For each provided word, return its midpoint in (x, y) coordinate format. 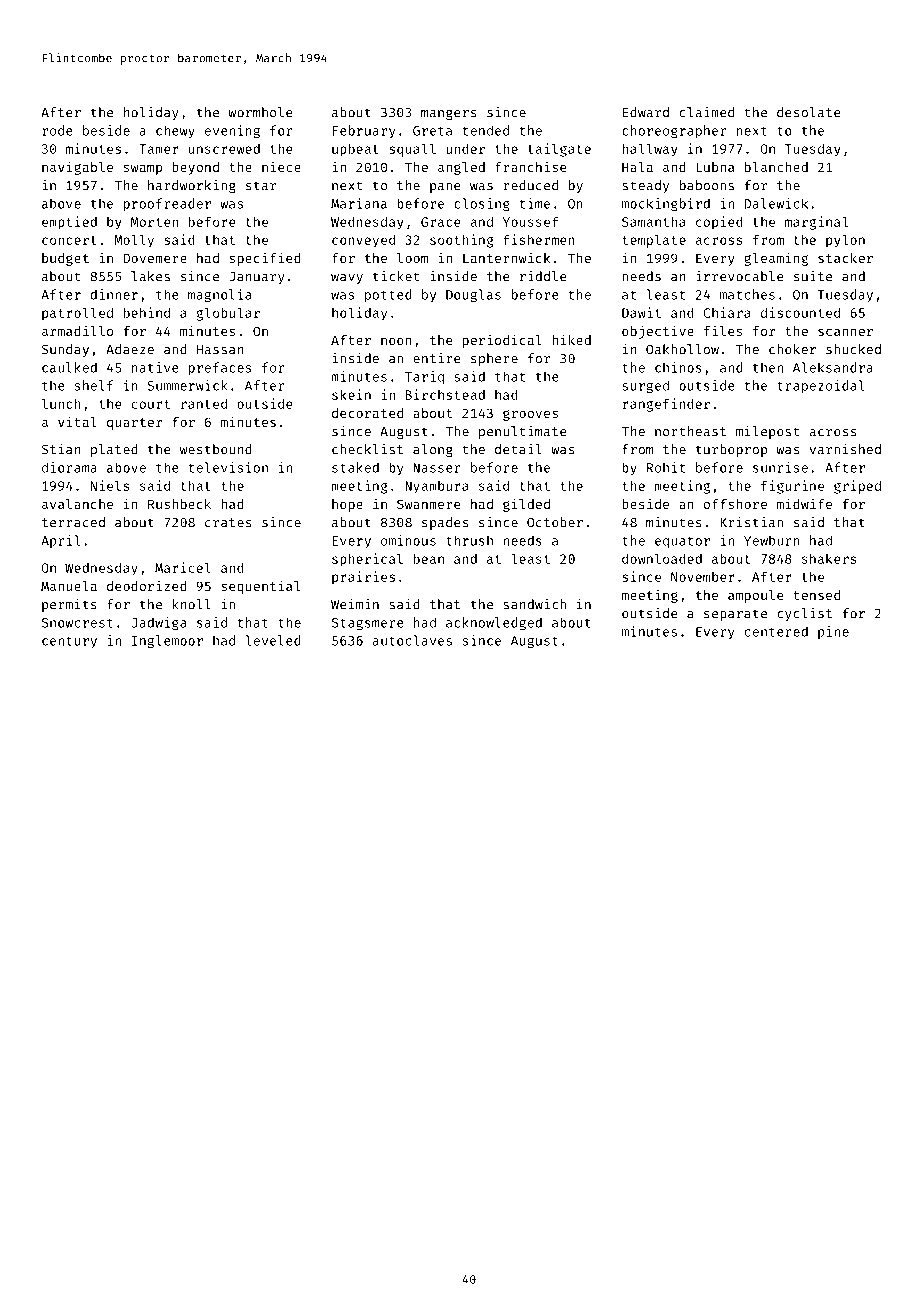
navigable (77, 168)
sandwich (534, 604)
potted (388, 296)
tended (485, 130)
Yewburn (772, 540)
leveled (273, 640)
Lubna (715, 167)
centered (776, 631)
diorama (69, 467)
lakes (150, 276)
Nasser (437, 468)
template (654, 241)
